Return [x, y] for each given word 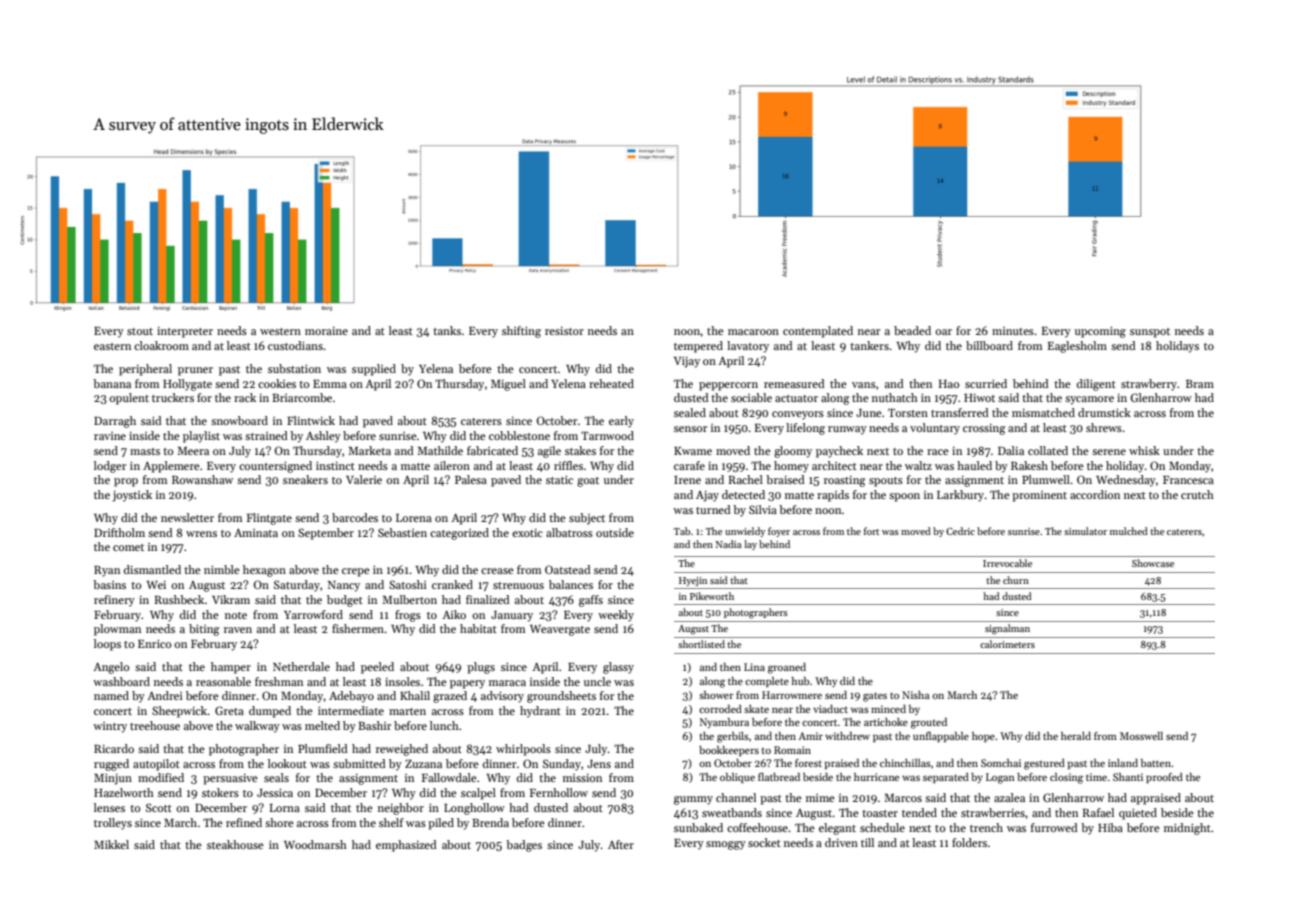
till [867, 842]
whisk [1144, 450]
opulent [129, 399]
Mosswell [1141, 736]
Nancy [344, 586]
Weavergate [560, 630]
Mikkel [111, 844]
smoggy [726, 845]
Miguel [508, 385]
